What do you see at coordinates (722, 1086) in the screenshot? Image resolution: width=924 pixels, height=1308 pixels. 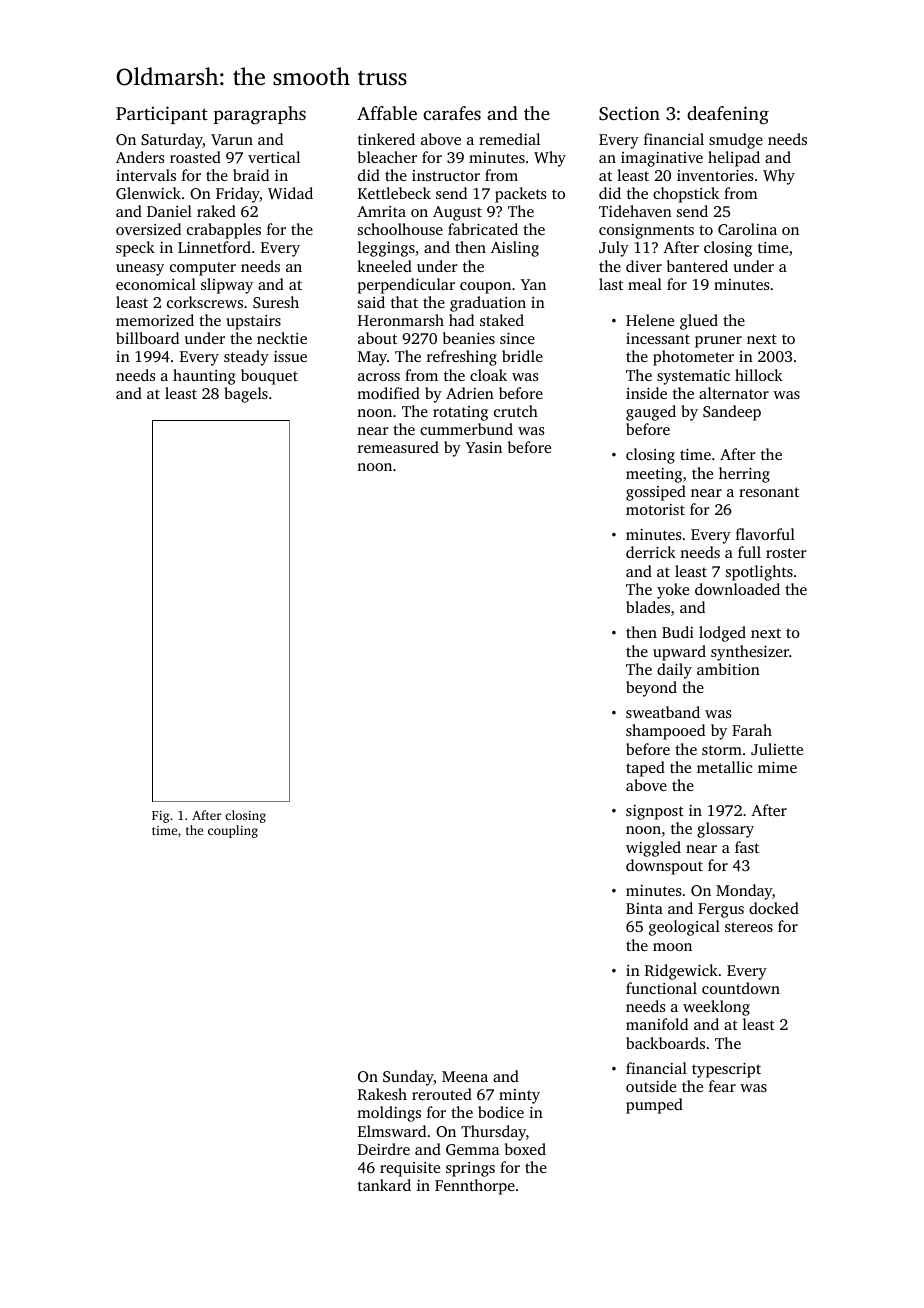 I see `fear` at bounding box center [722, 1086].
